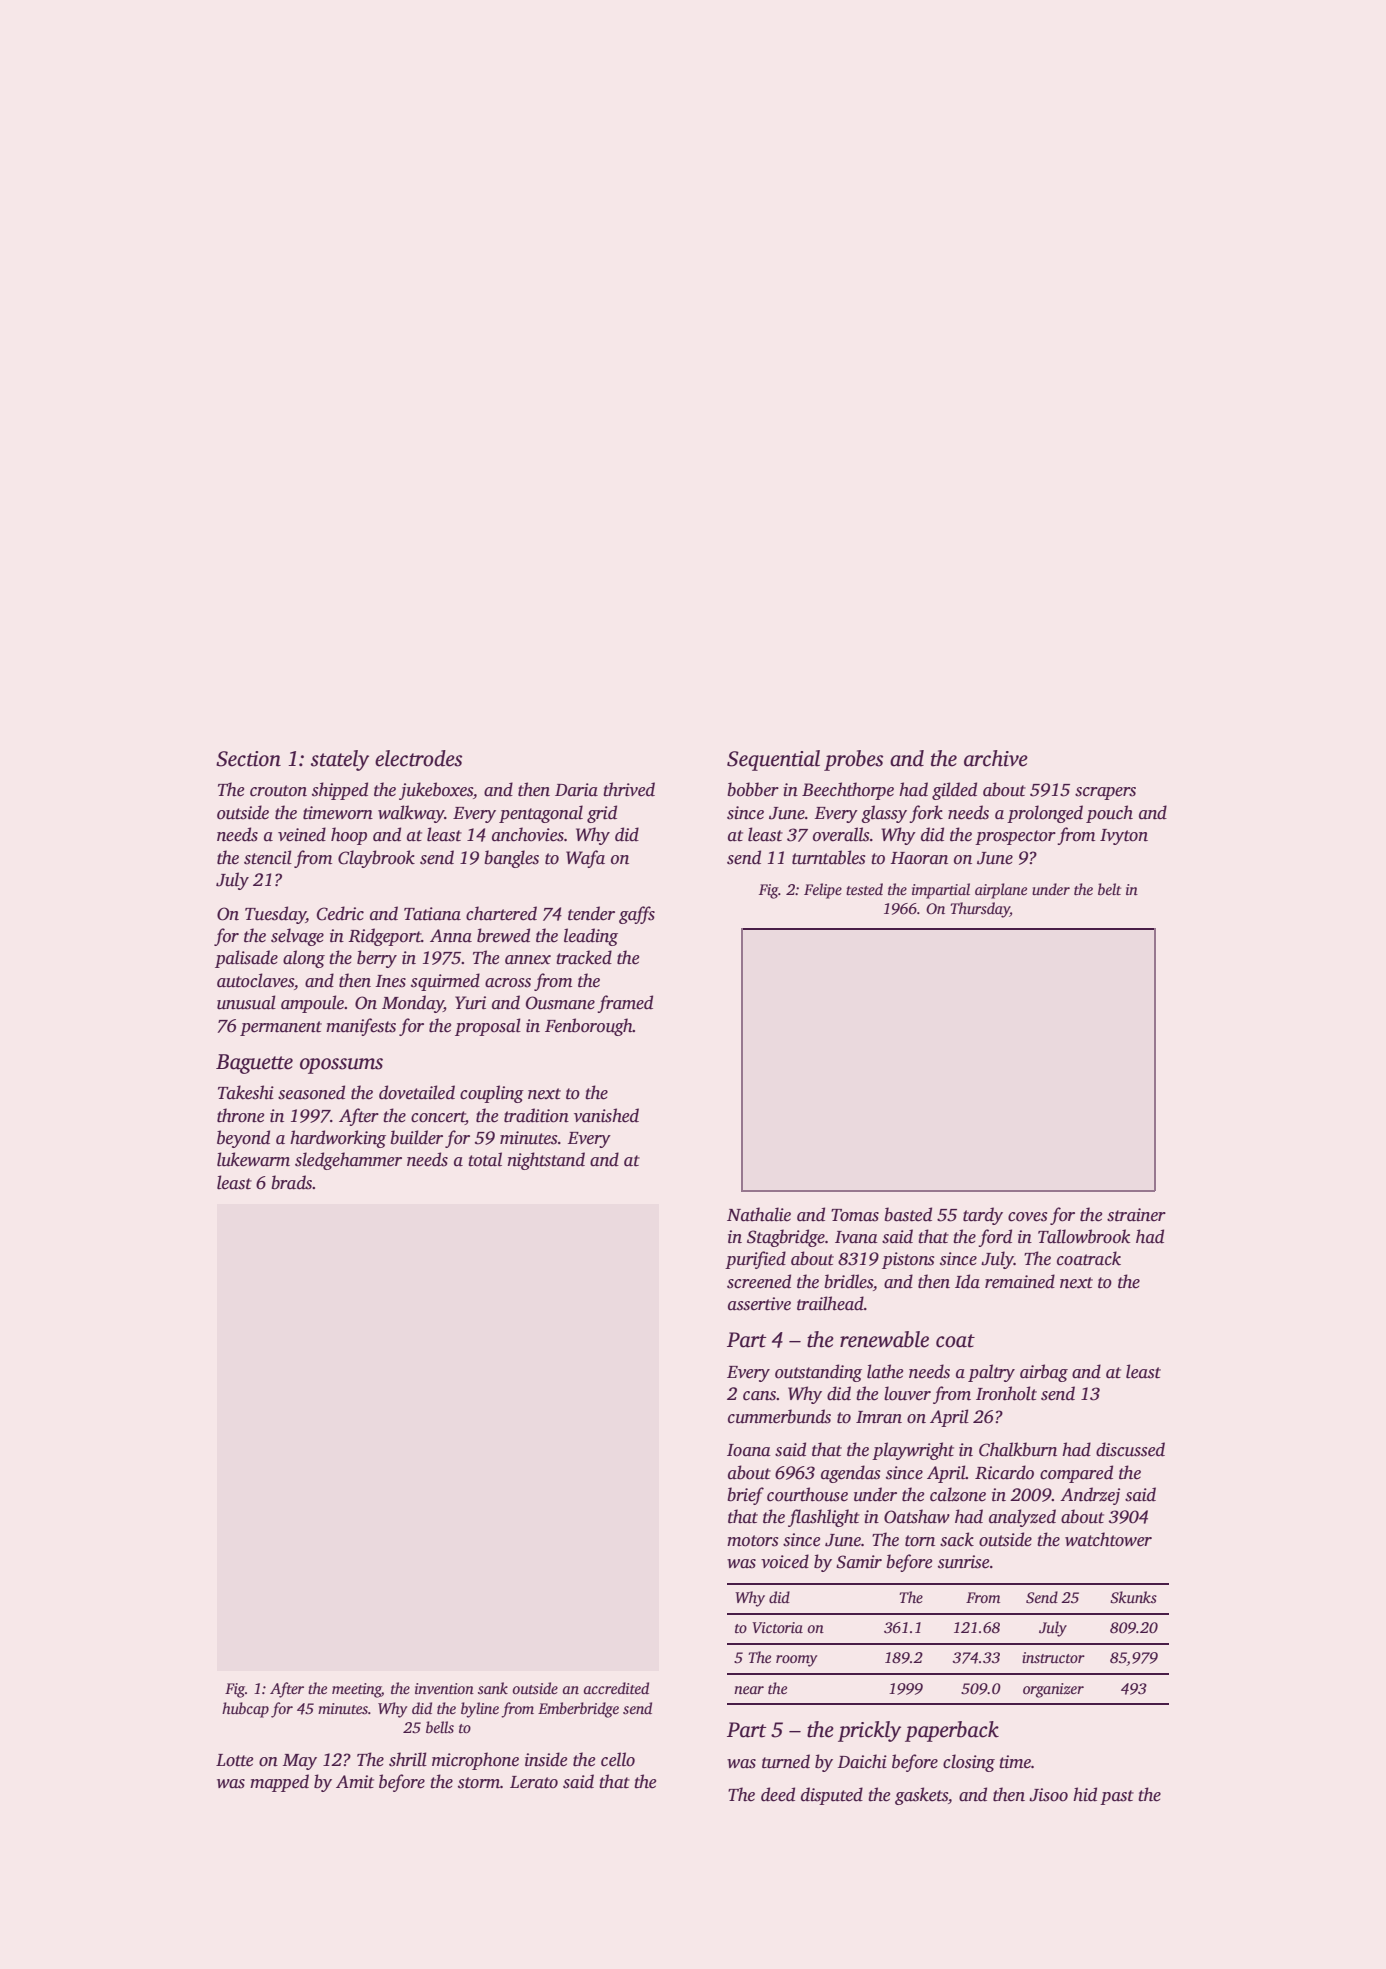 This screenshot has height=1969, width=1386. I want to click on archive, so click(996, 758).
